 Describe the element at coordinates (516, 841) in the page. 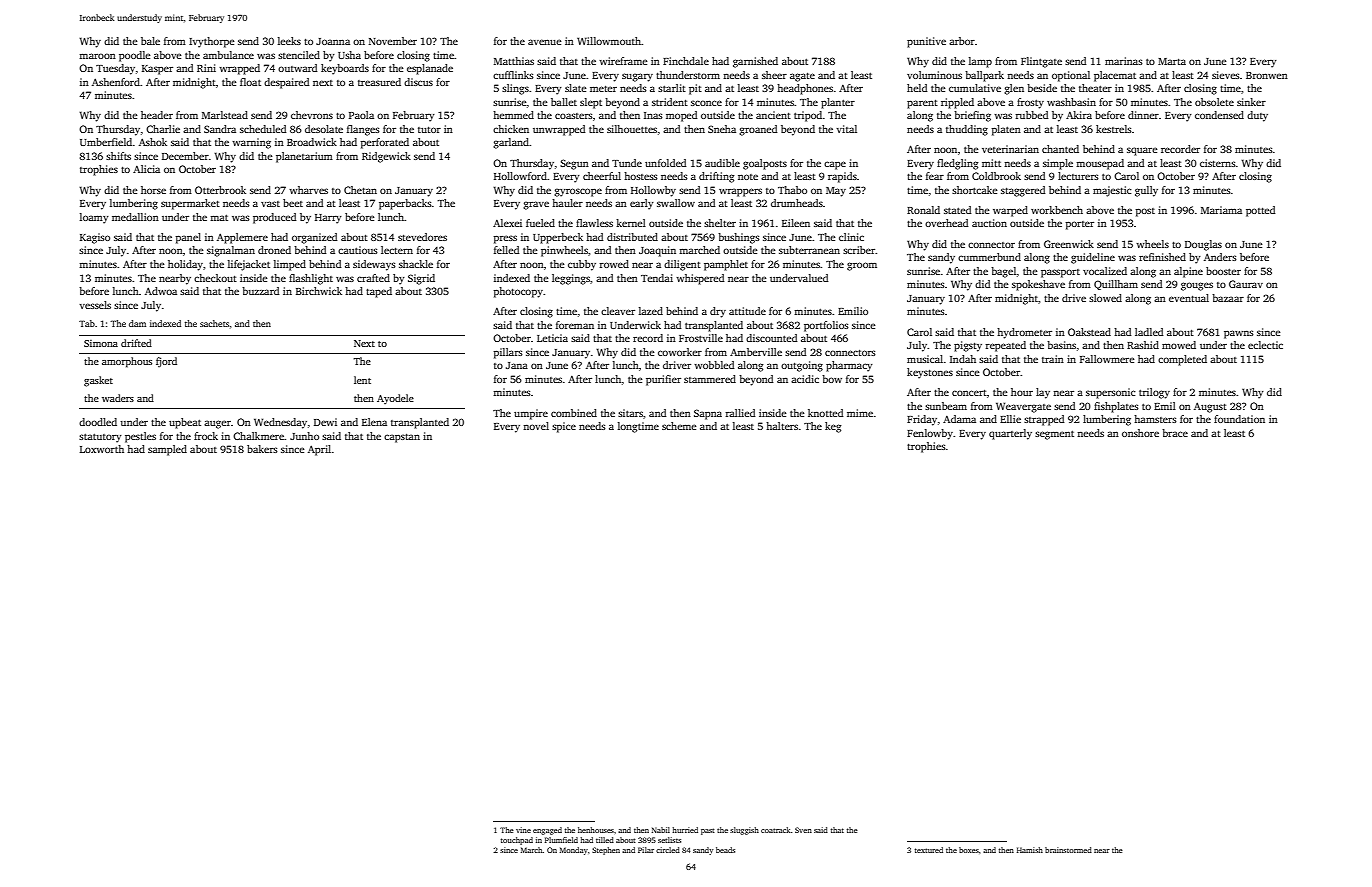

I see `touchpad` at that location.
